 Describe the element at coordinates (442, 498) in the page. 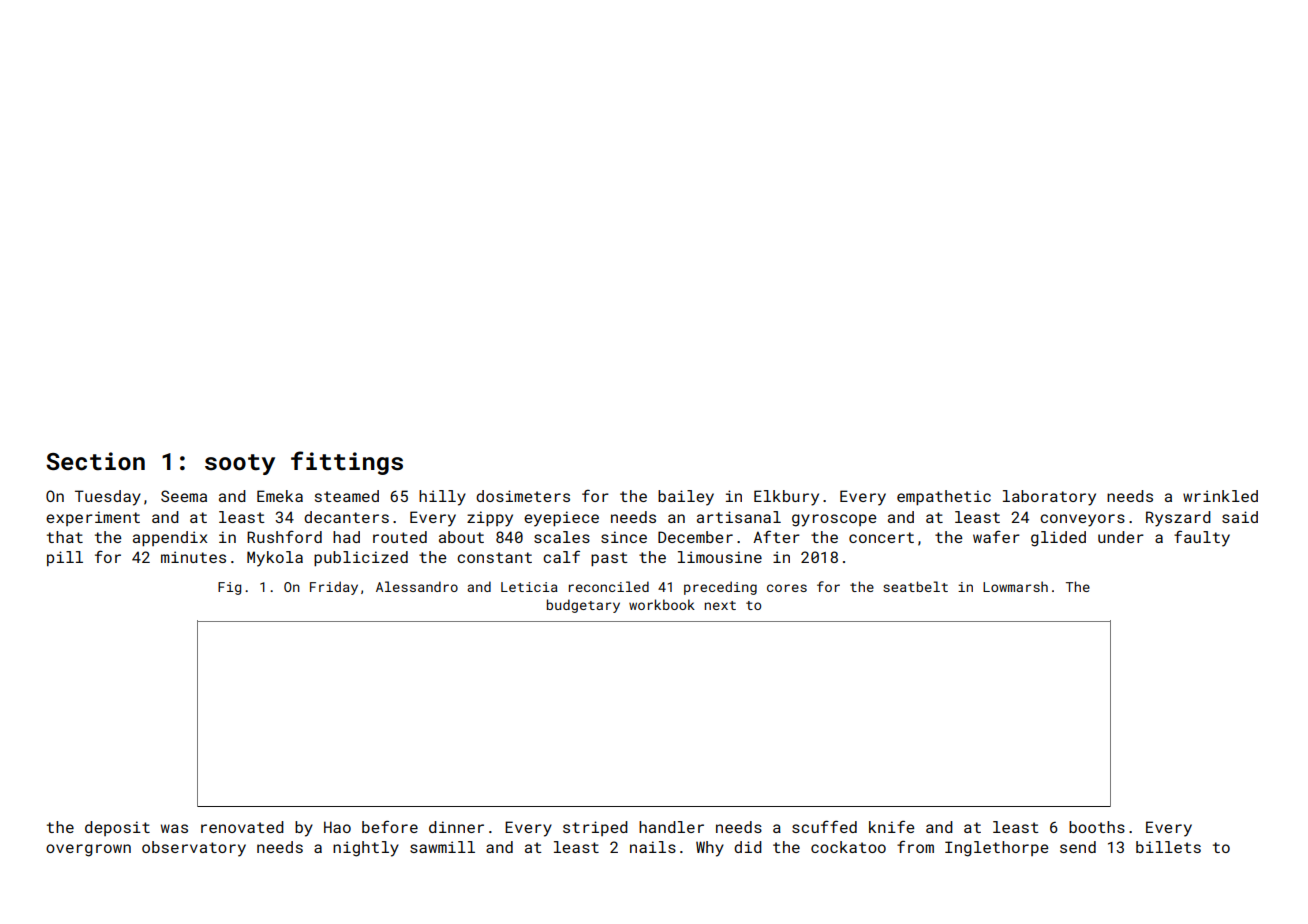

I see `hilly` at that location.
